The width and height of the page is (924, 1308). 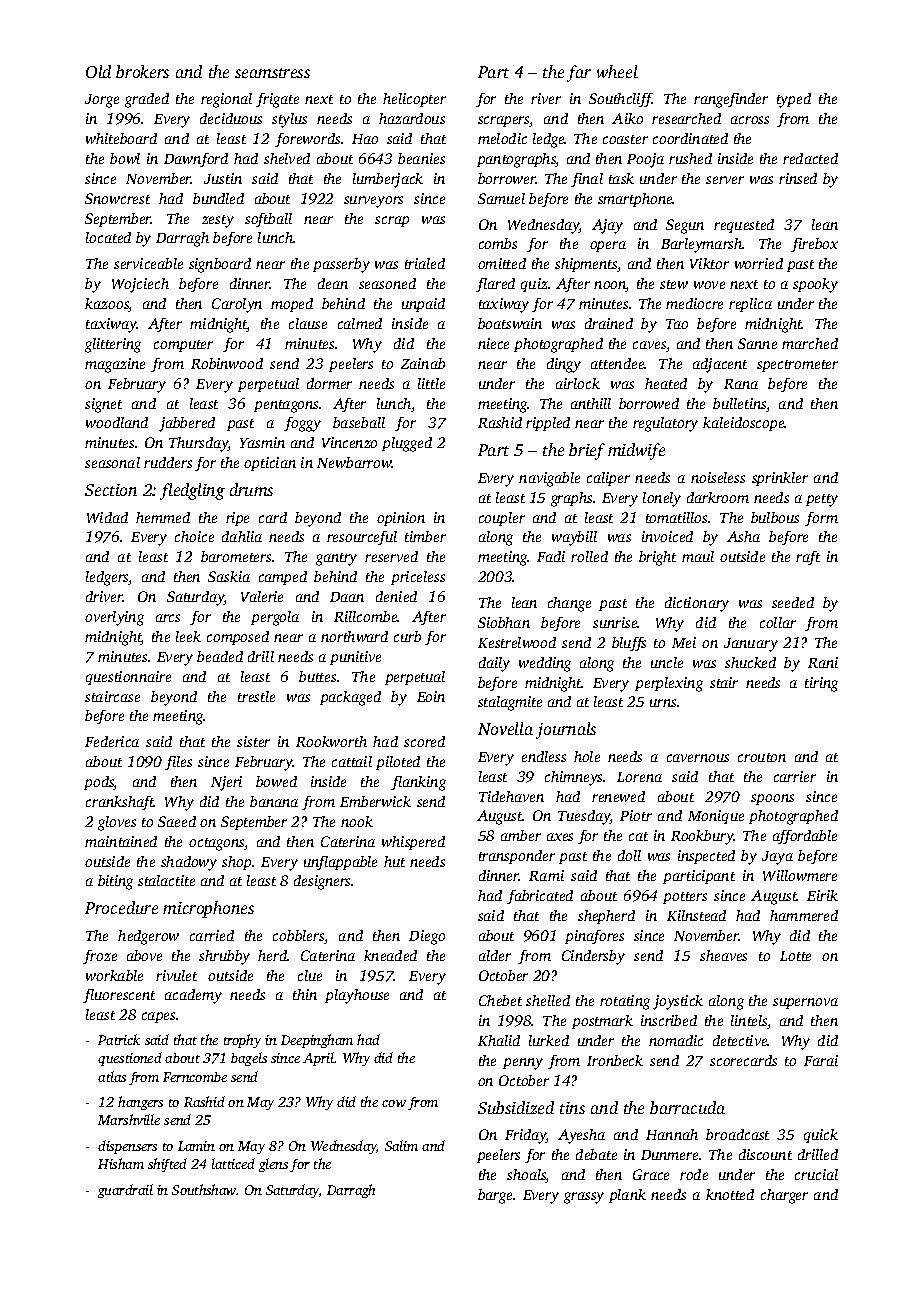 I want to click on typed, so click(x=794, y=100).
